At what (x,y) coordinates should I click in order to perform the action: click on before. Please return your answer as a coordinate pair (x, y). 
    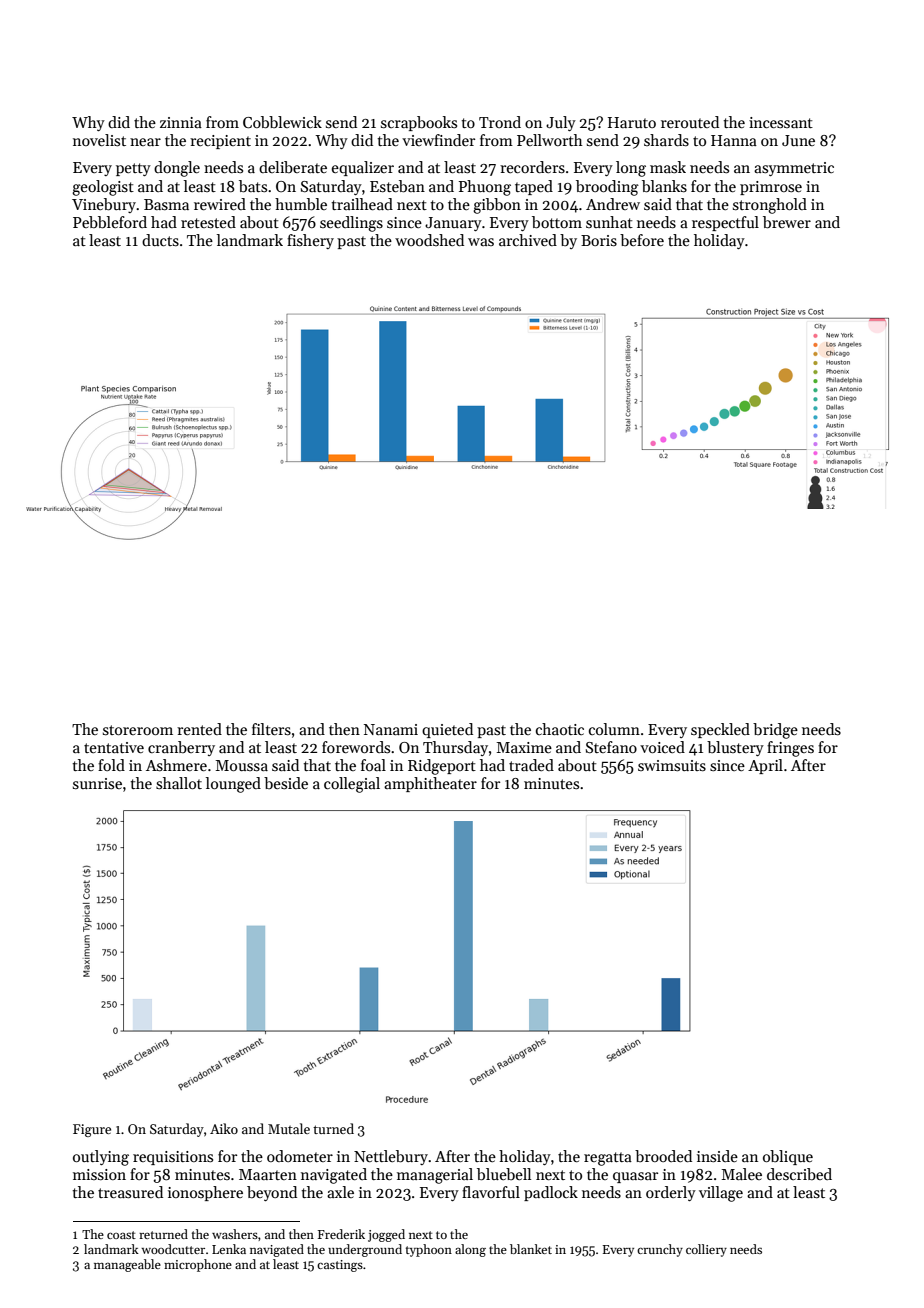
    Looking at the image, I should click on (642, 240).
